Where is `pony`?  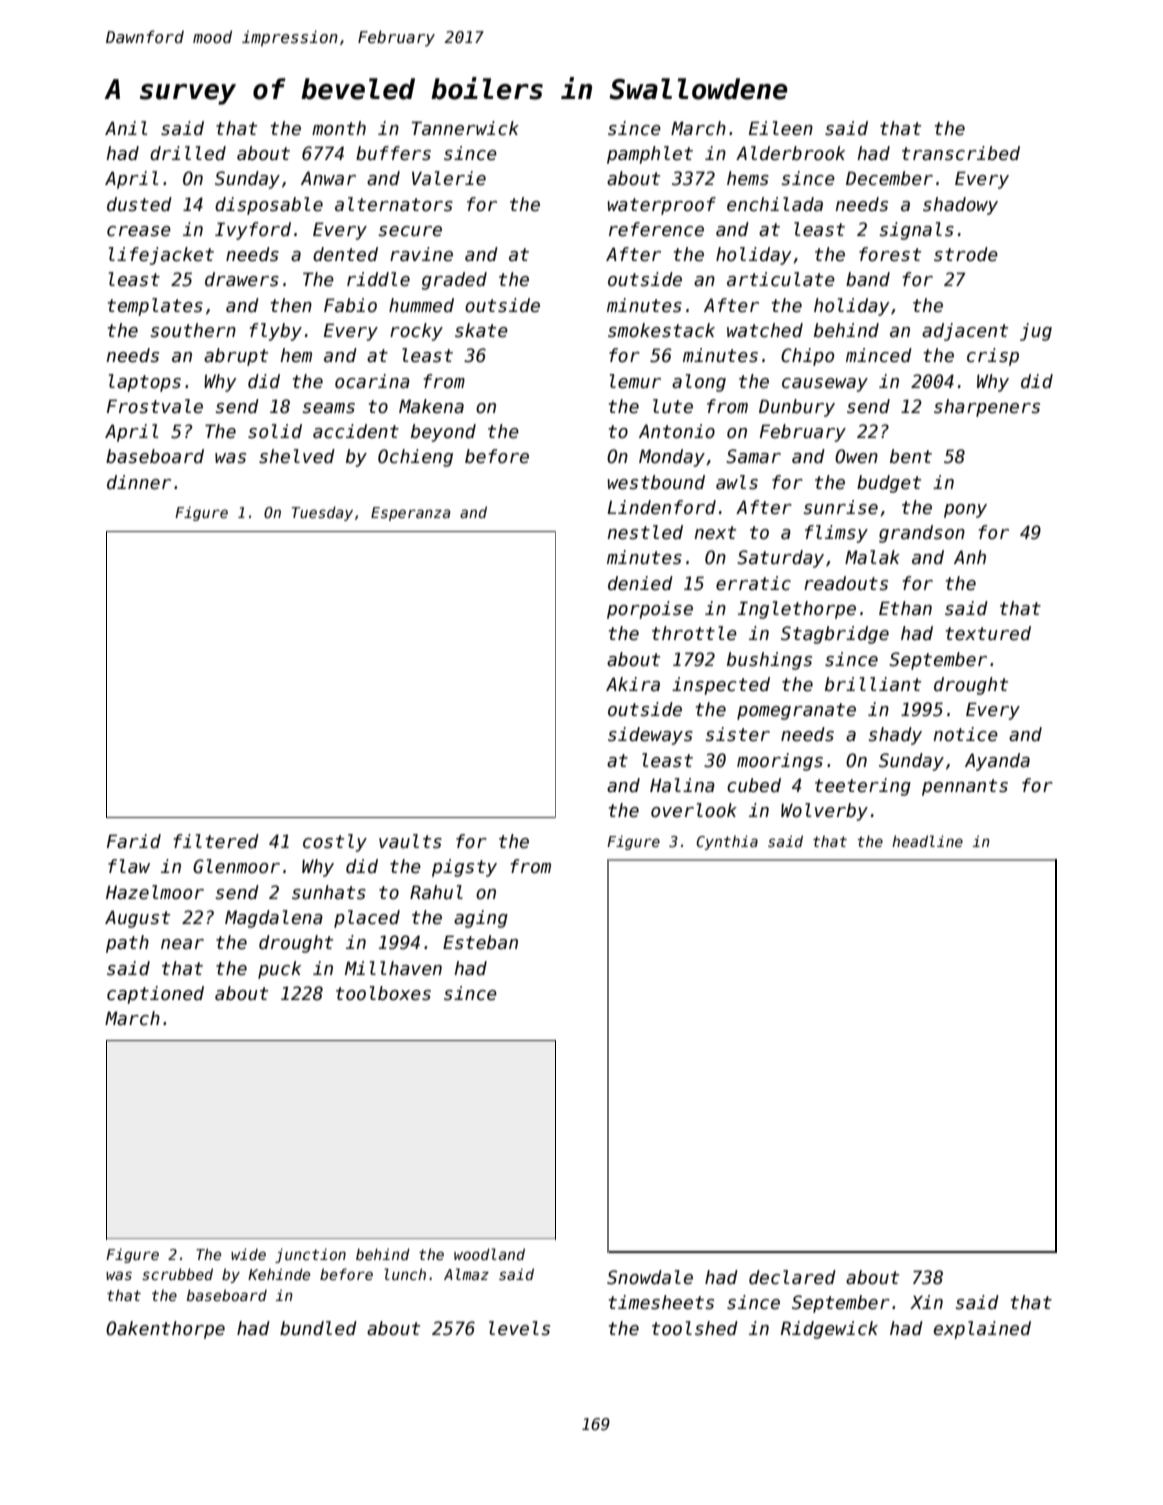
pony is located at coordinates (965, 511).
